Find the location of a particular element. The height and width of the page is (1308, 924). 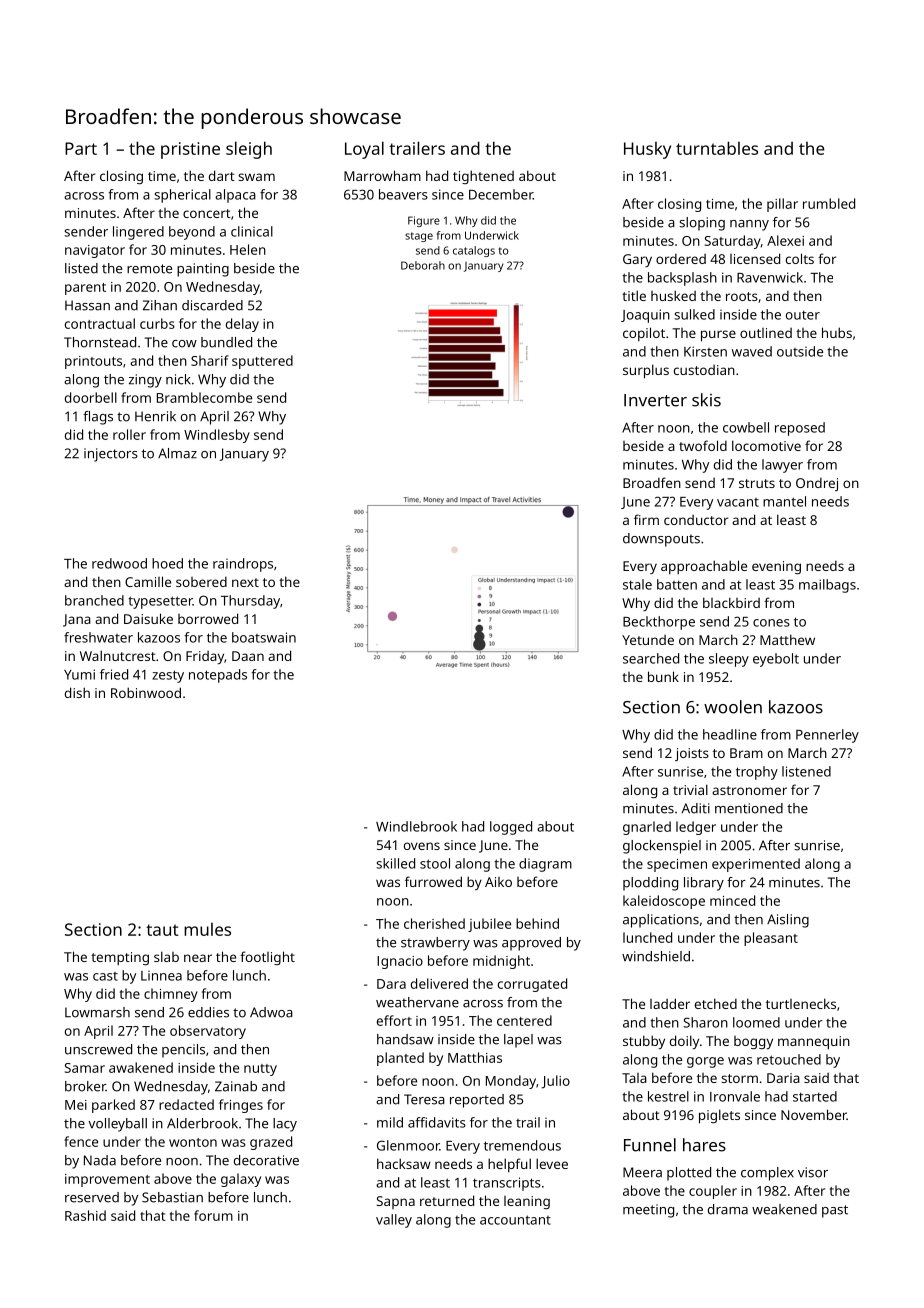

tremendous is located at coordinates (522, 1145).
